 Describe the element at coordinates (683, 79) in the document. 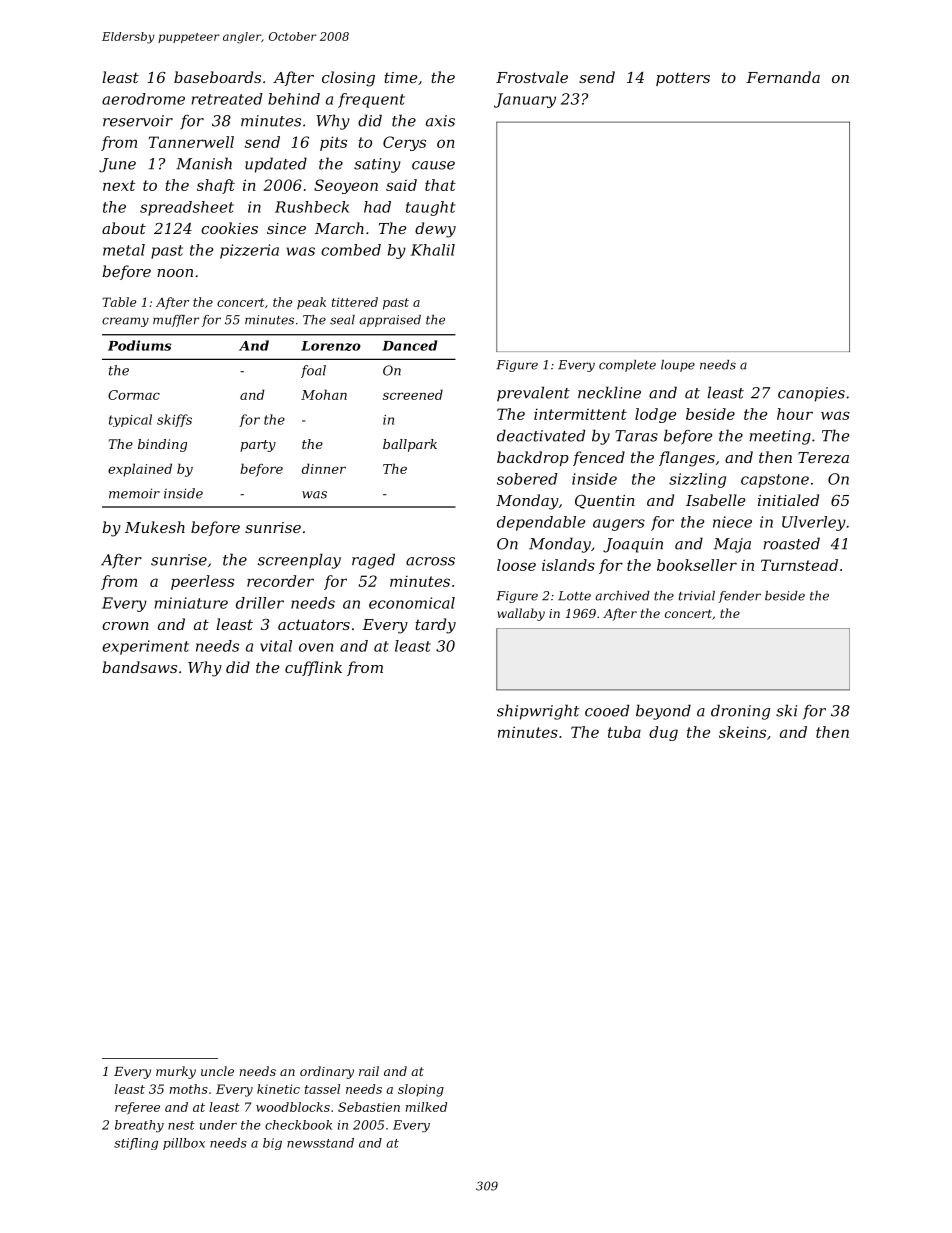

I see `potters` at that location.
